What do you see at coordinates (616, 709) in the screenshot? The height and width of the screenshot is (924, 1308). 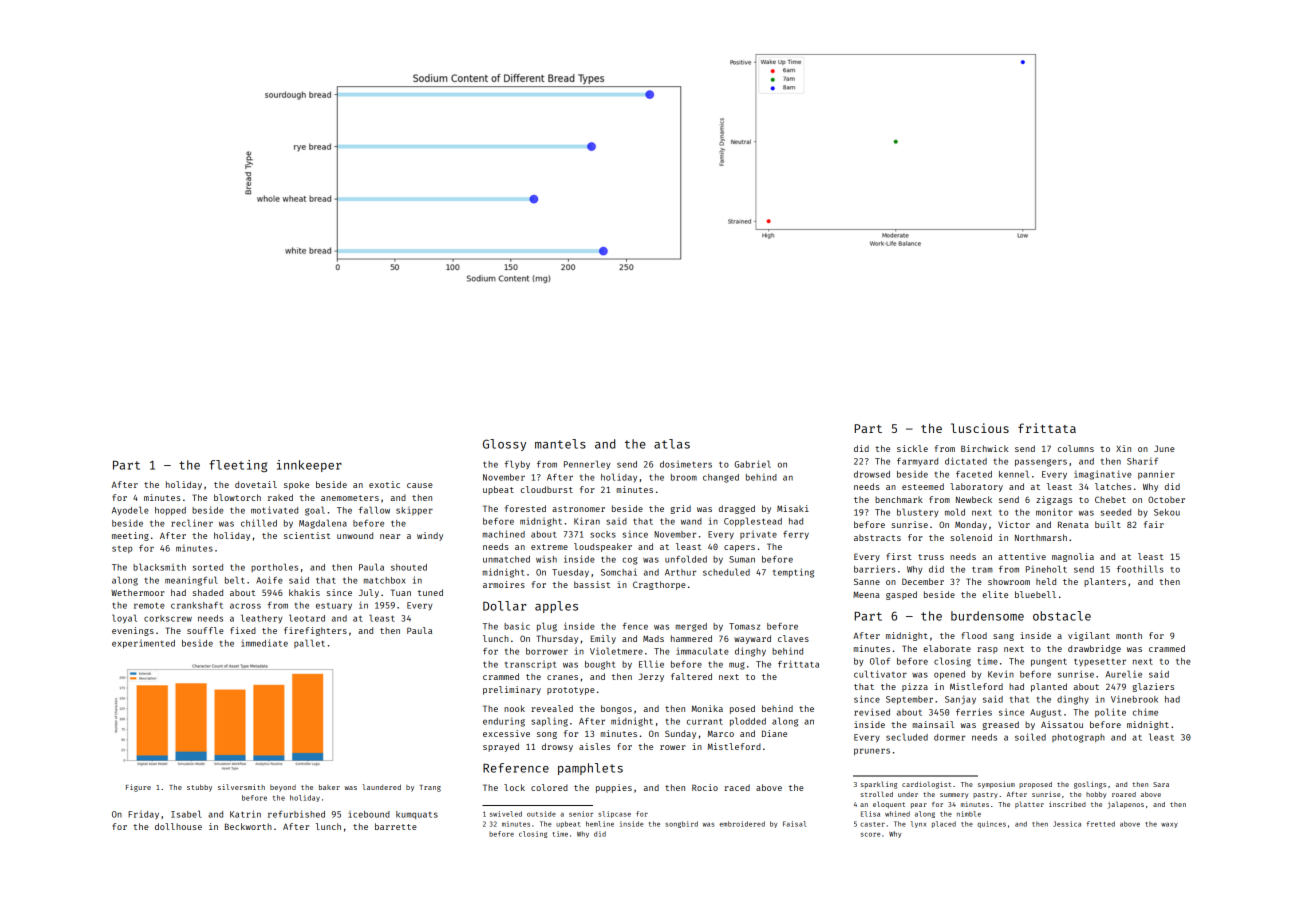 I see `bongos` at bounding box center [616, 709].
